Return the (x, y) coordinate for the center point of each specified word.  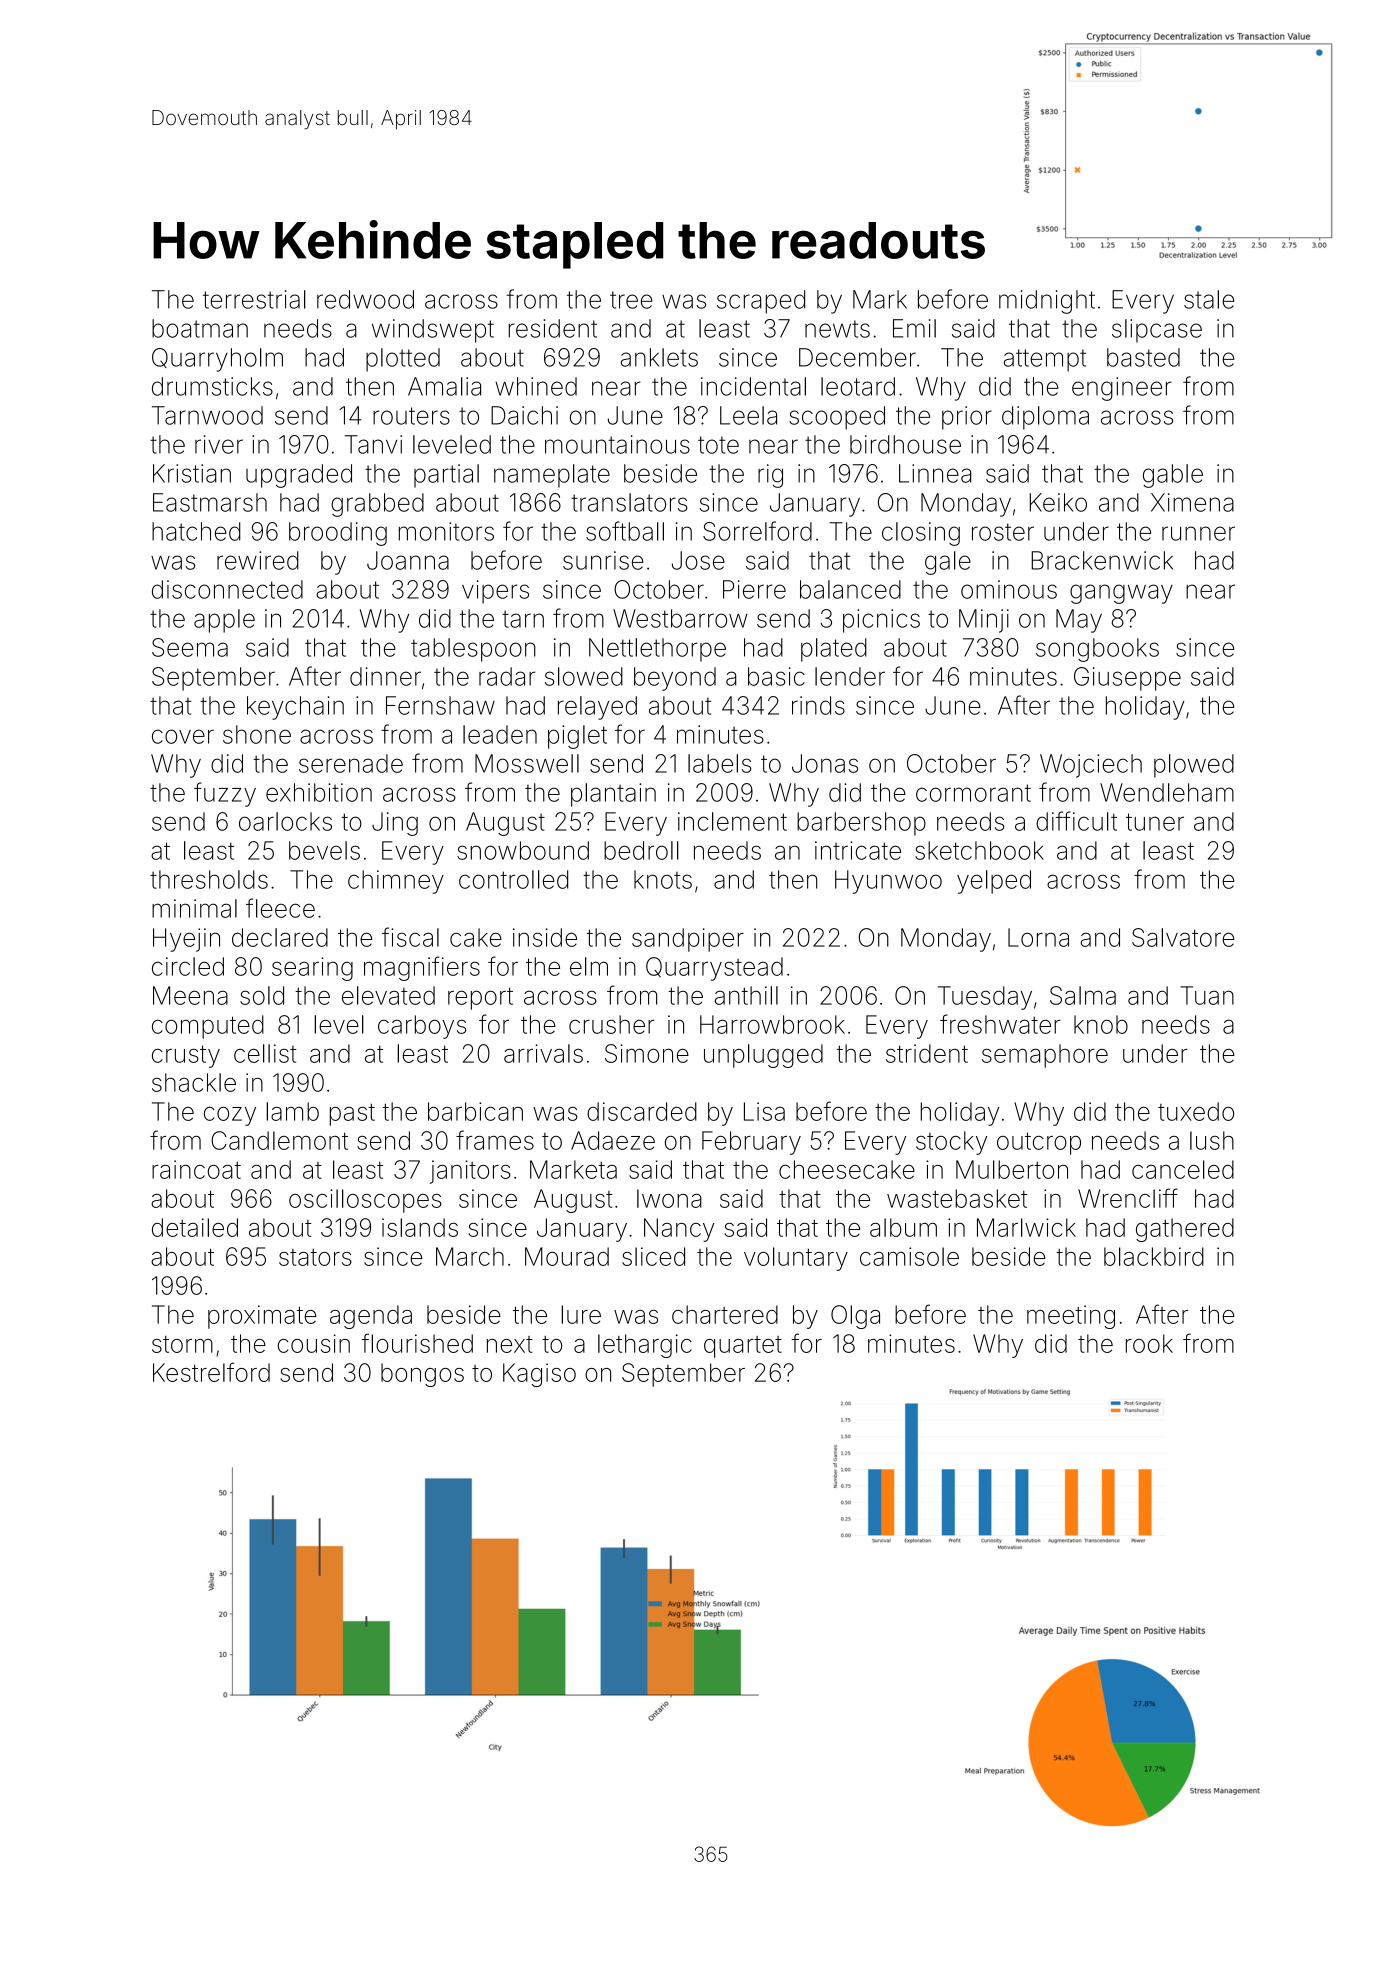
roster (1003, 532)
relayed (597, 708)
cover (183, 736)
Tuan (1207, 995)
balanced (850, 589)
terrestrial (254, 299)
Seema (190, 647)
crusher (611, 1024)
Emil (914, 328)
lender (850, 676)
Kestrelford (211, 1372)
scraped (761, 302)
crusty (186, 1056)
